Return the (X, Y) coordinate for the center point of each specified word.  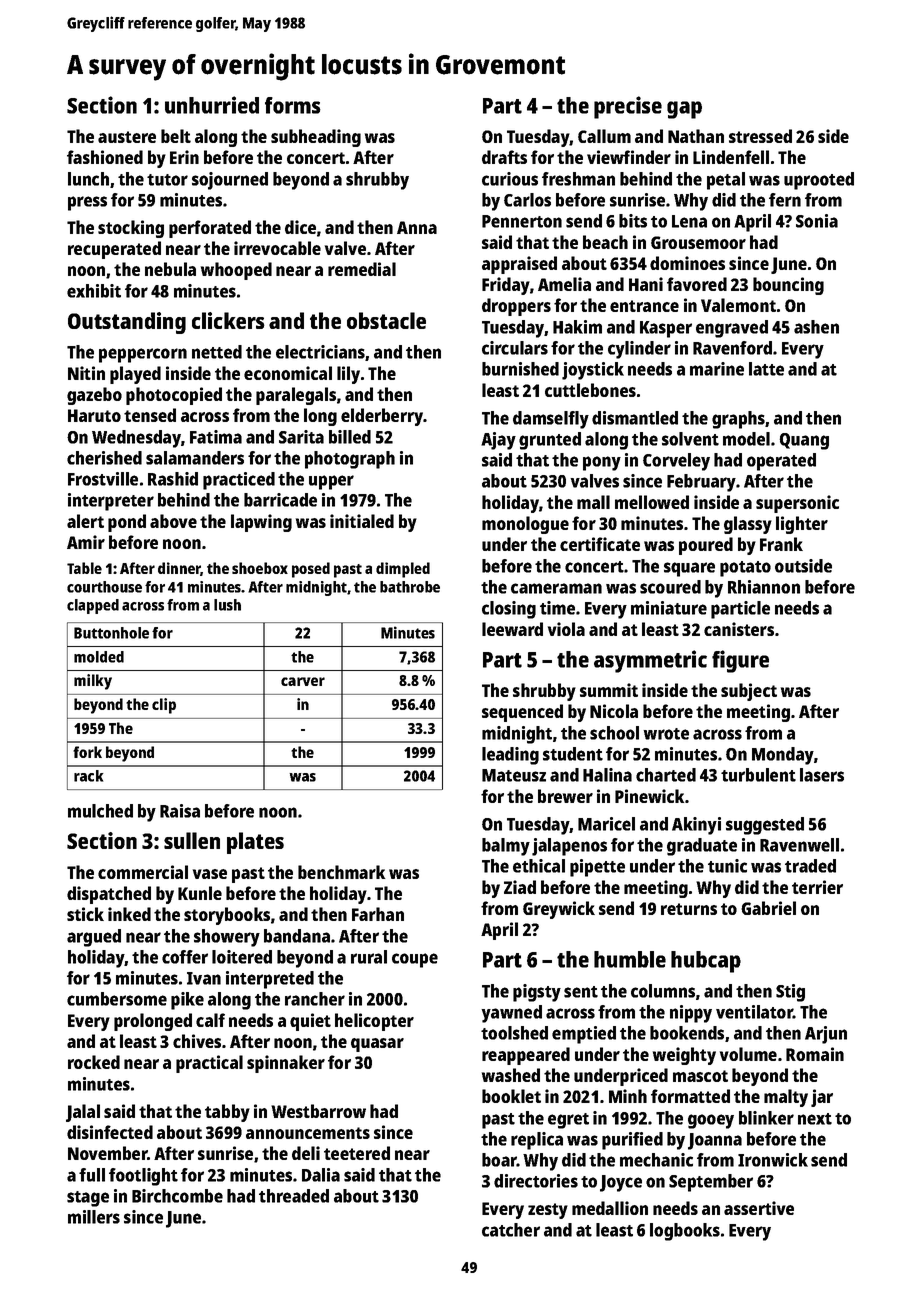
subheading (316, 138)
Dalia (321, 1175)
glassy (748, 525)
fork (87, 752)
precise (628, 107)
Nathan (696, 136)
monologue (525, 525)
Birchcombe (177, 1196)
